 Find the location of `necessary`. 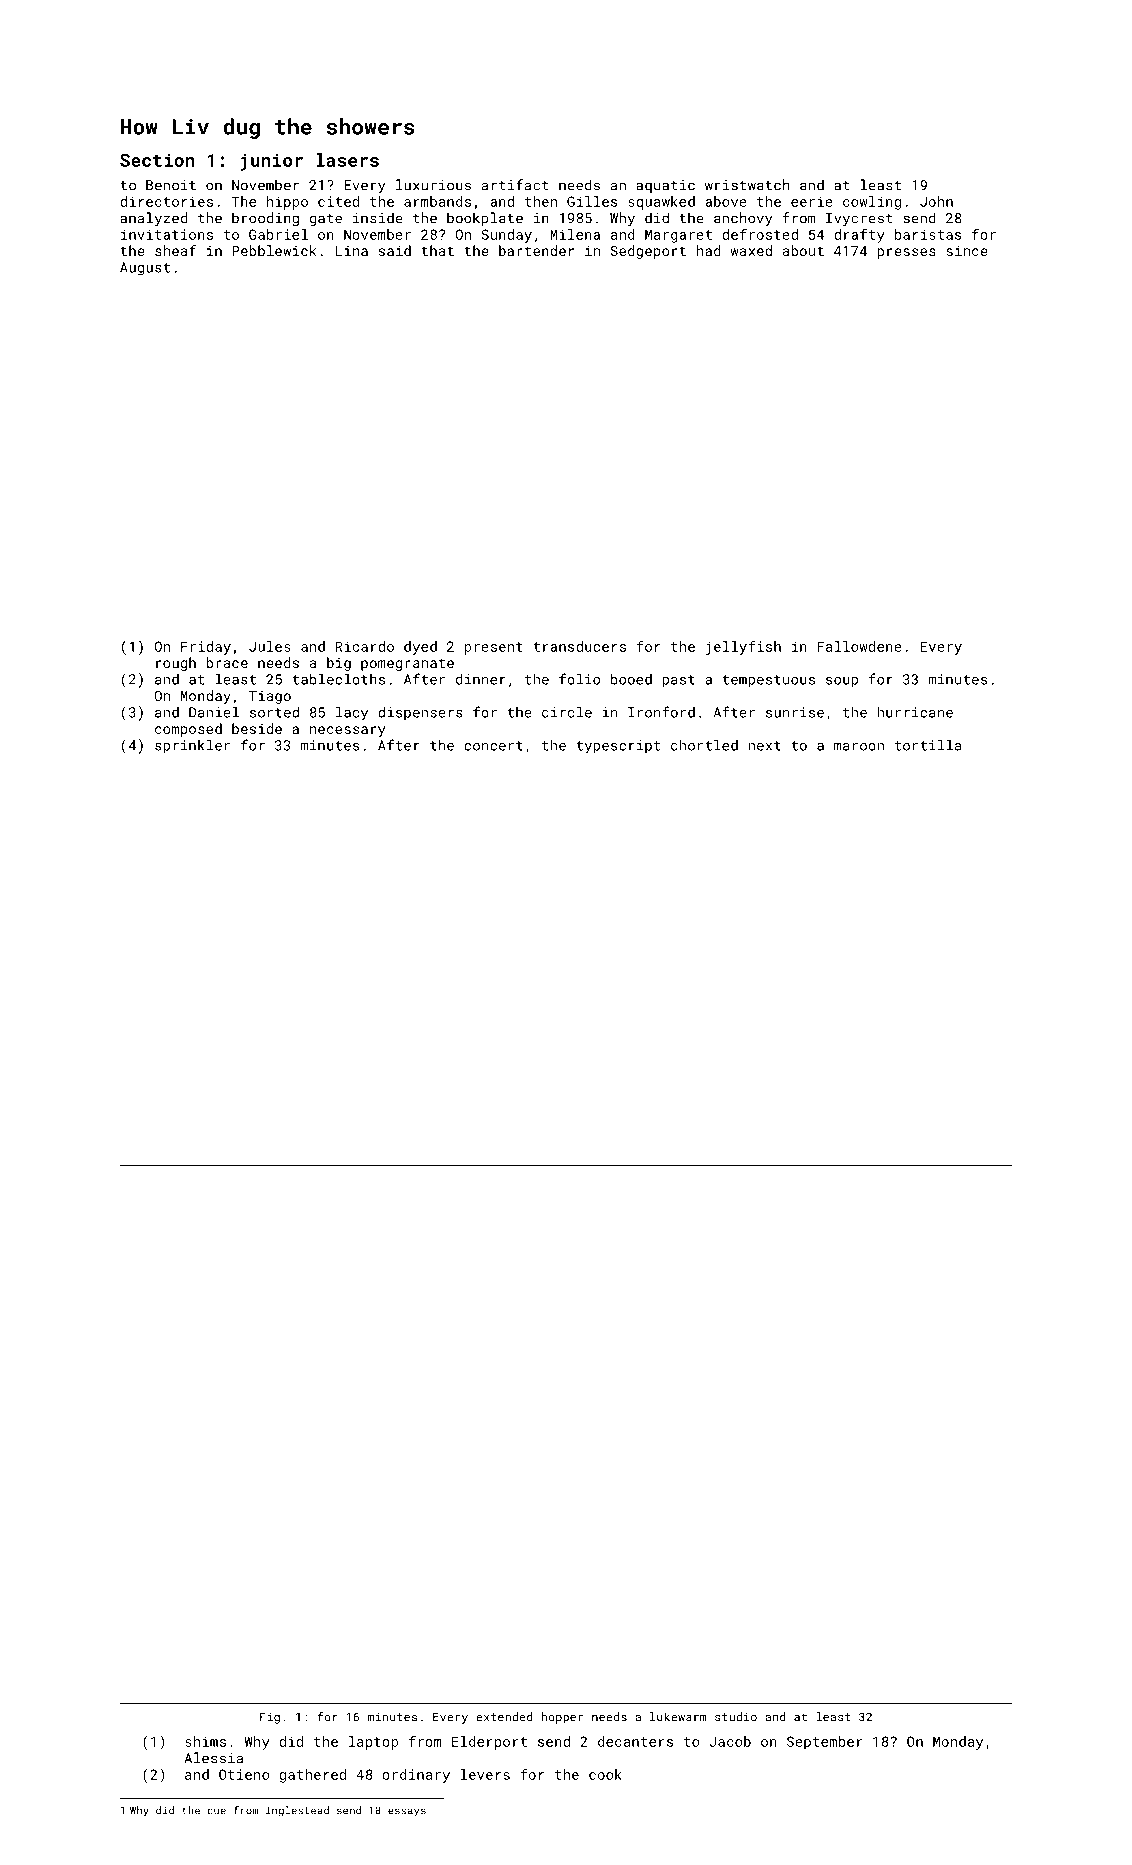

necessary is located at coordinates (348, 731).
